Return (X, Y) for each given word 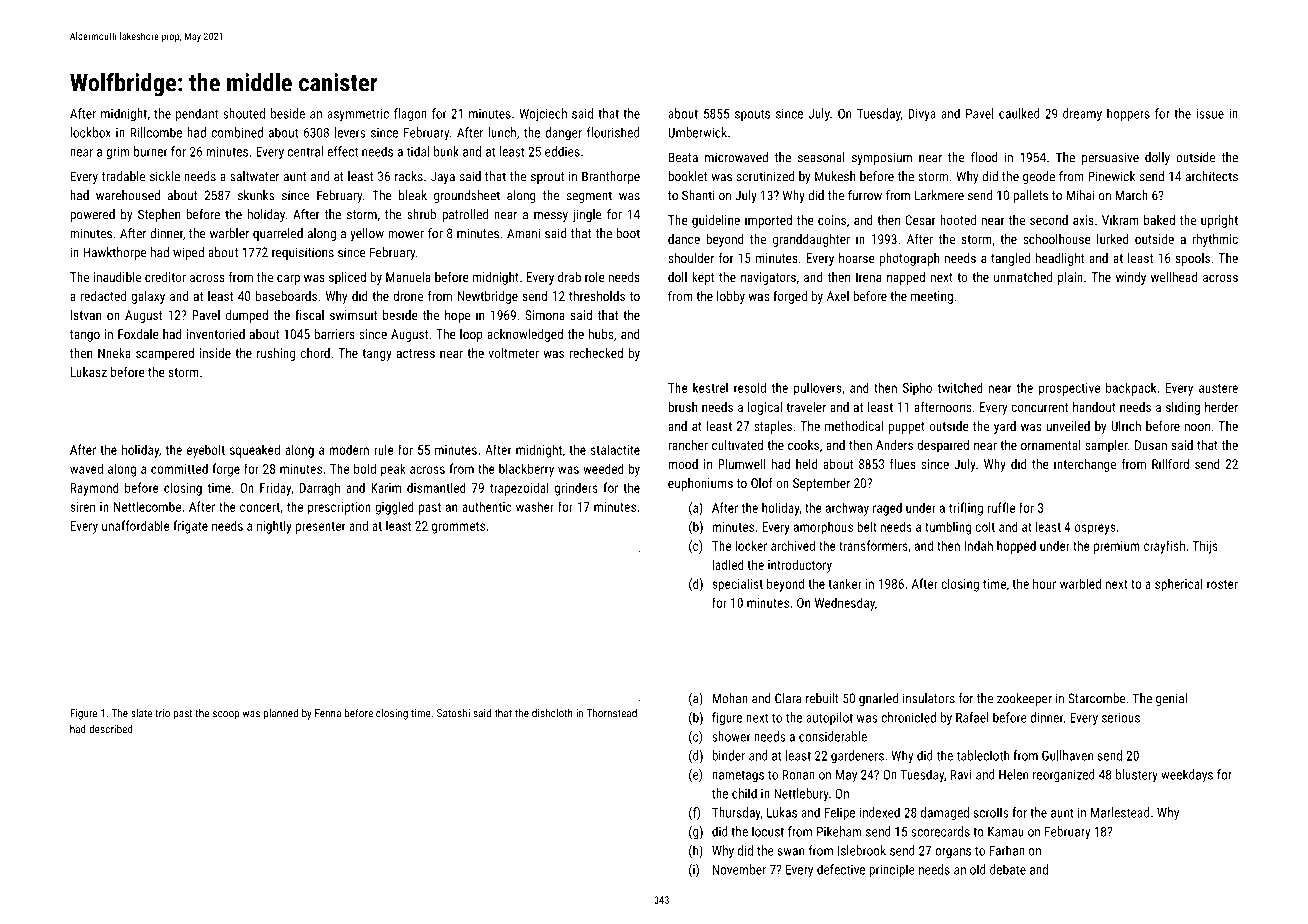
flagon (410, 115)
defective (841, 869)
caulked (1019, 113)
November (739, 869)
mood (683, 464)
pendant (197, 115)
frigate (190, 527)
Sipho (917, 389)
